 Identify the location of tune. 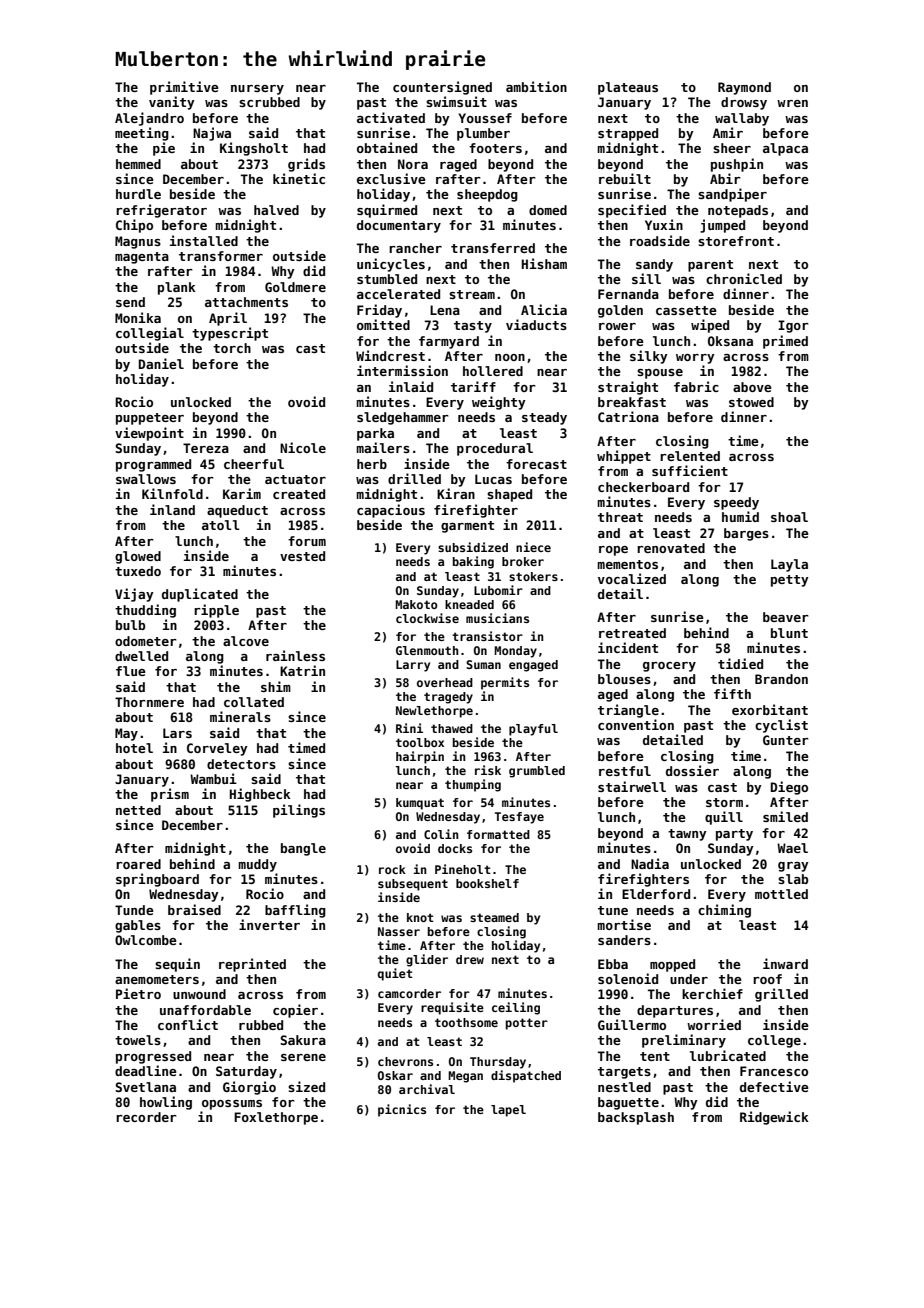
(613, 910).
